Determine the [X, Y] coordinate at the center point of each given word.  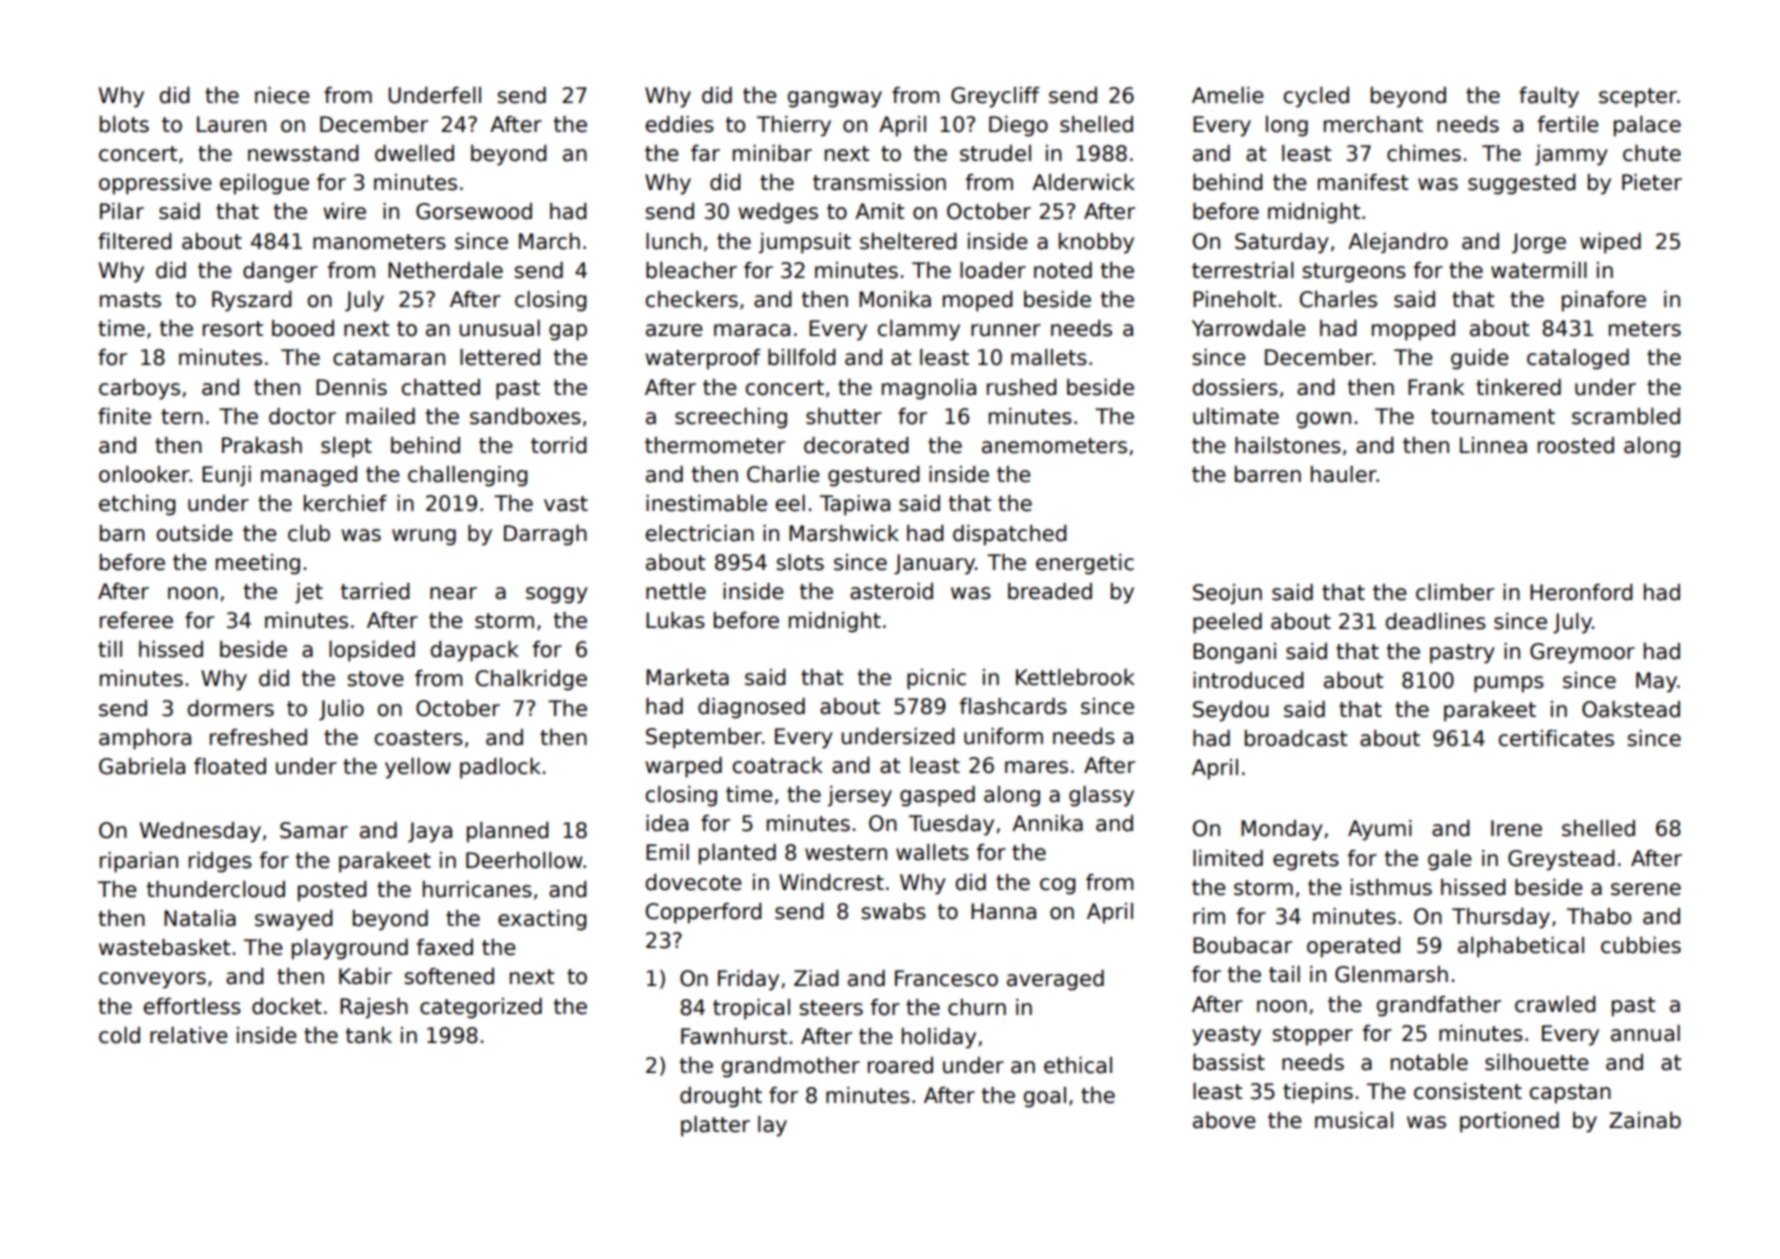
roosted [1576, 445]
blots [124, 124]
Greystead [1561, 860]
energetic [1085, 564]
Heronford [1581, 592]
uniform [1003, 736]
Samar [314, 830]
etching [137, 505]
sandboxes [525, 416]
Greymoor [1582, 653]
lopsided [372, 651]
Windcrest [831, 882]
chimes [1424, 153]
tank [369, 1035]
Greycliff [995, 97]
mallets [1049, 357]
